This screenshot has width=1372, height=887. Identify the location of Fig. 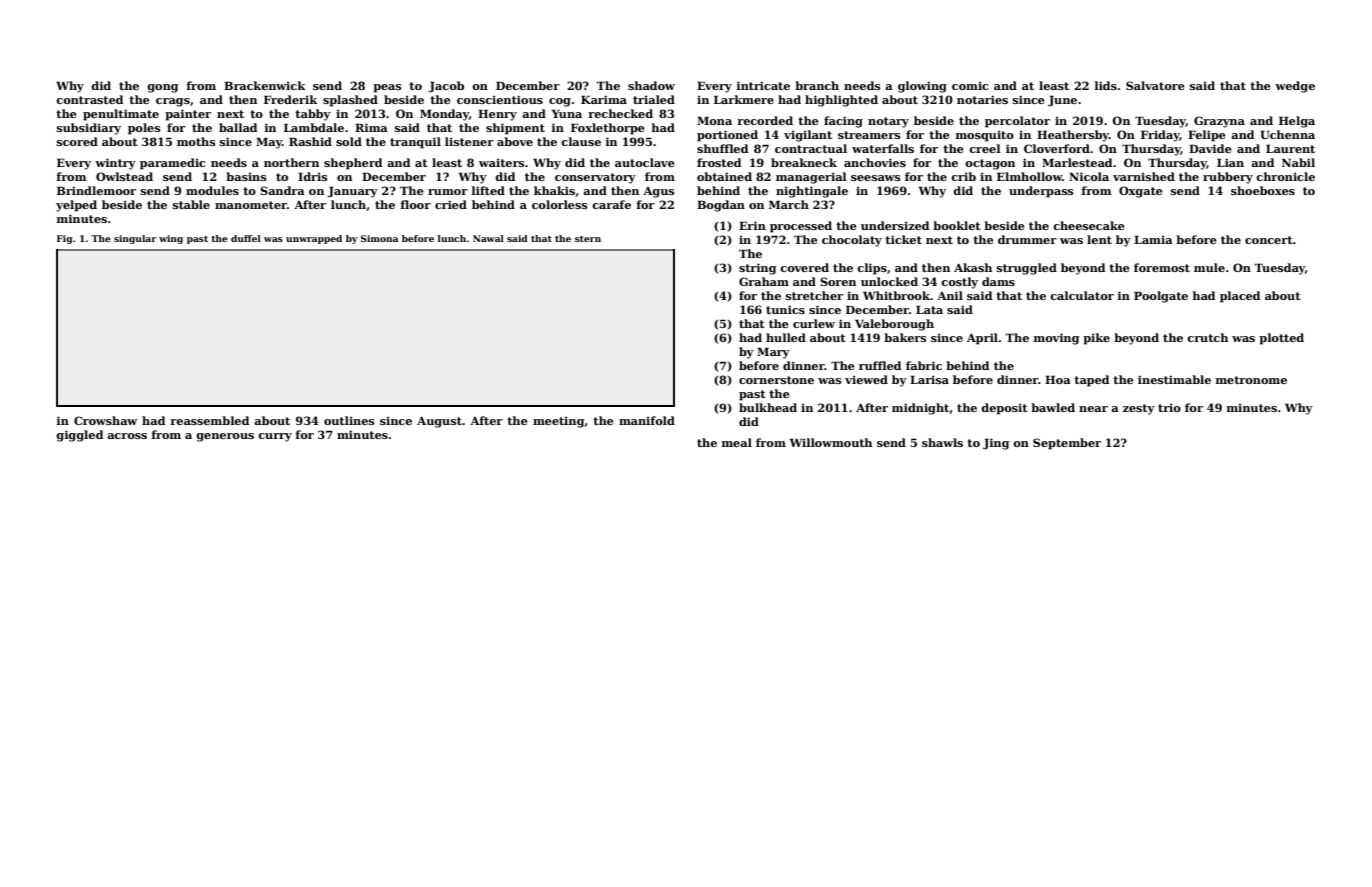
(65, 239).
